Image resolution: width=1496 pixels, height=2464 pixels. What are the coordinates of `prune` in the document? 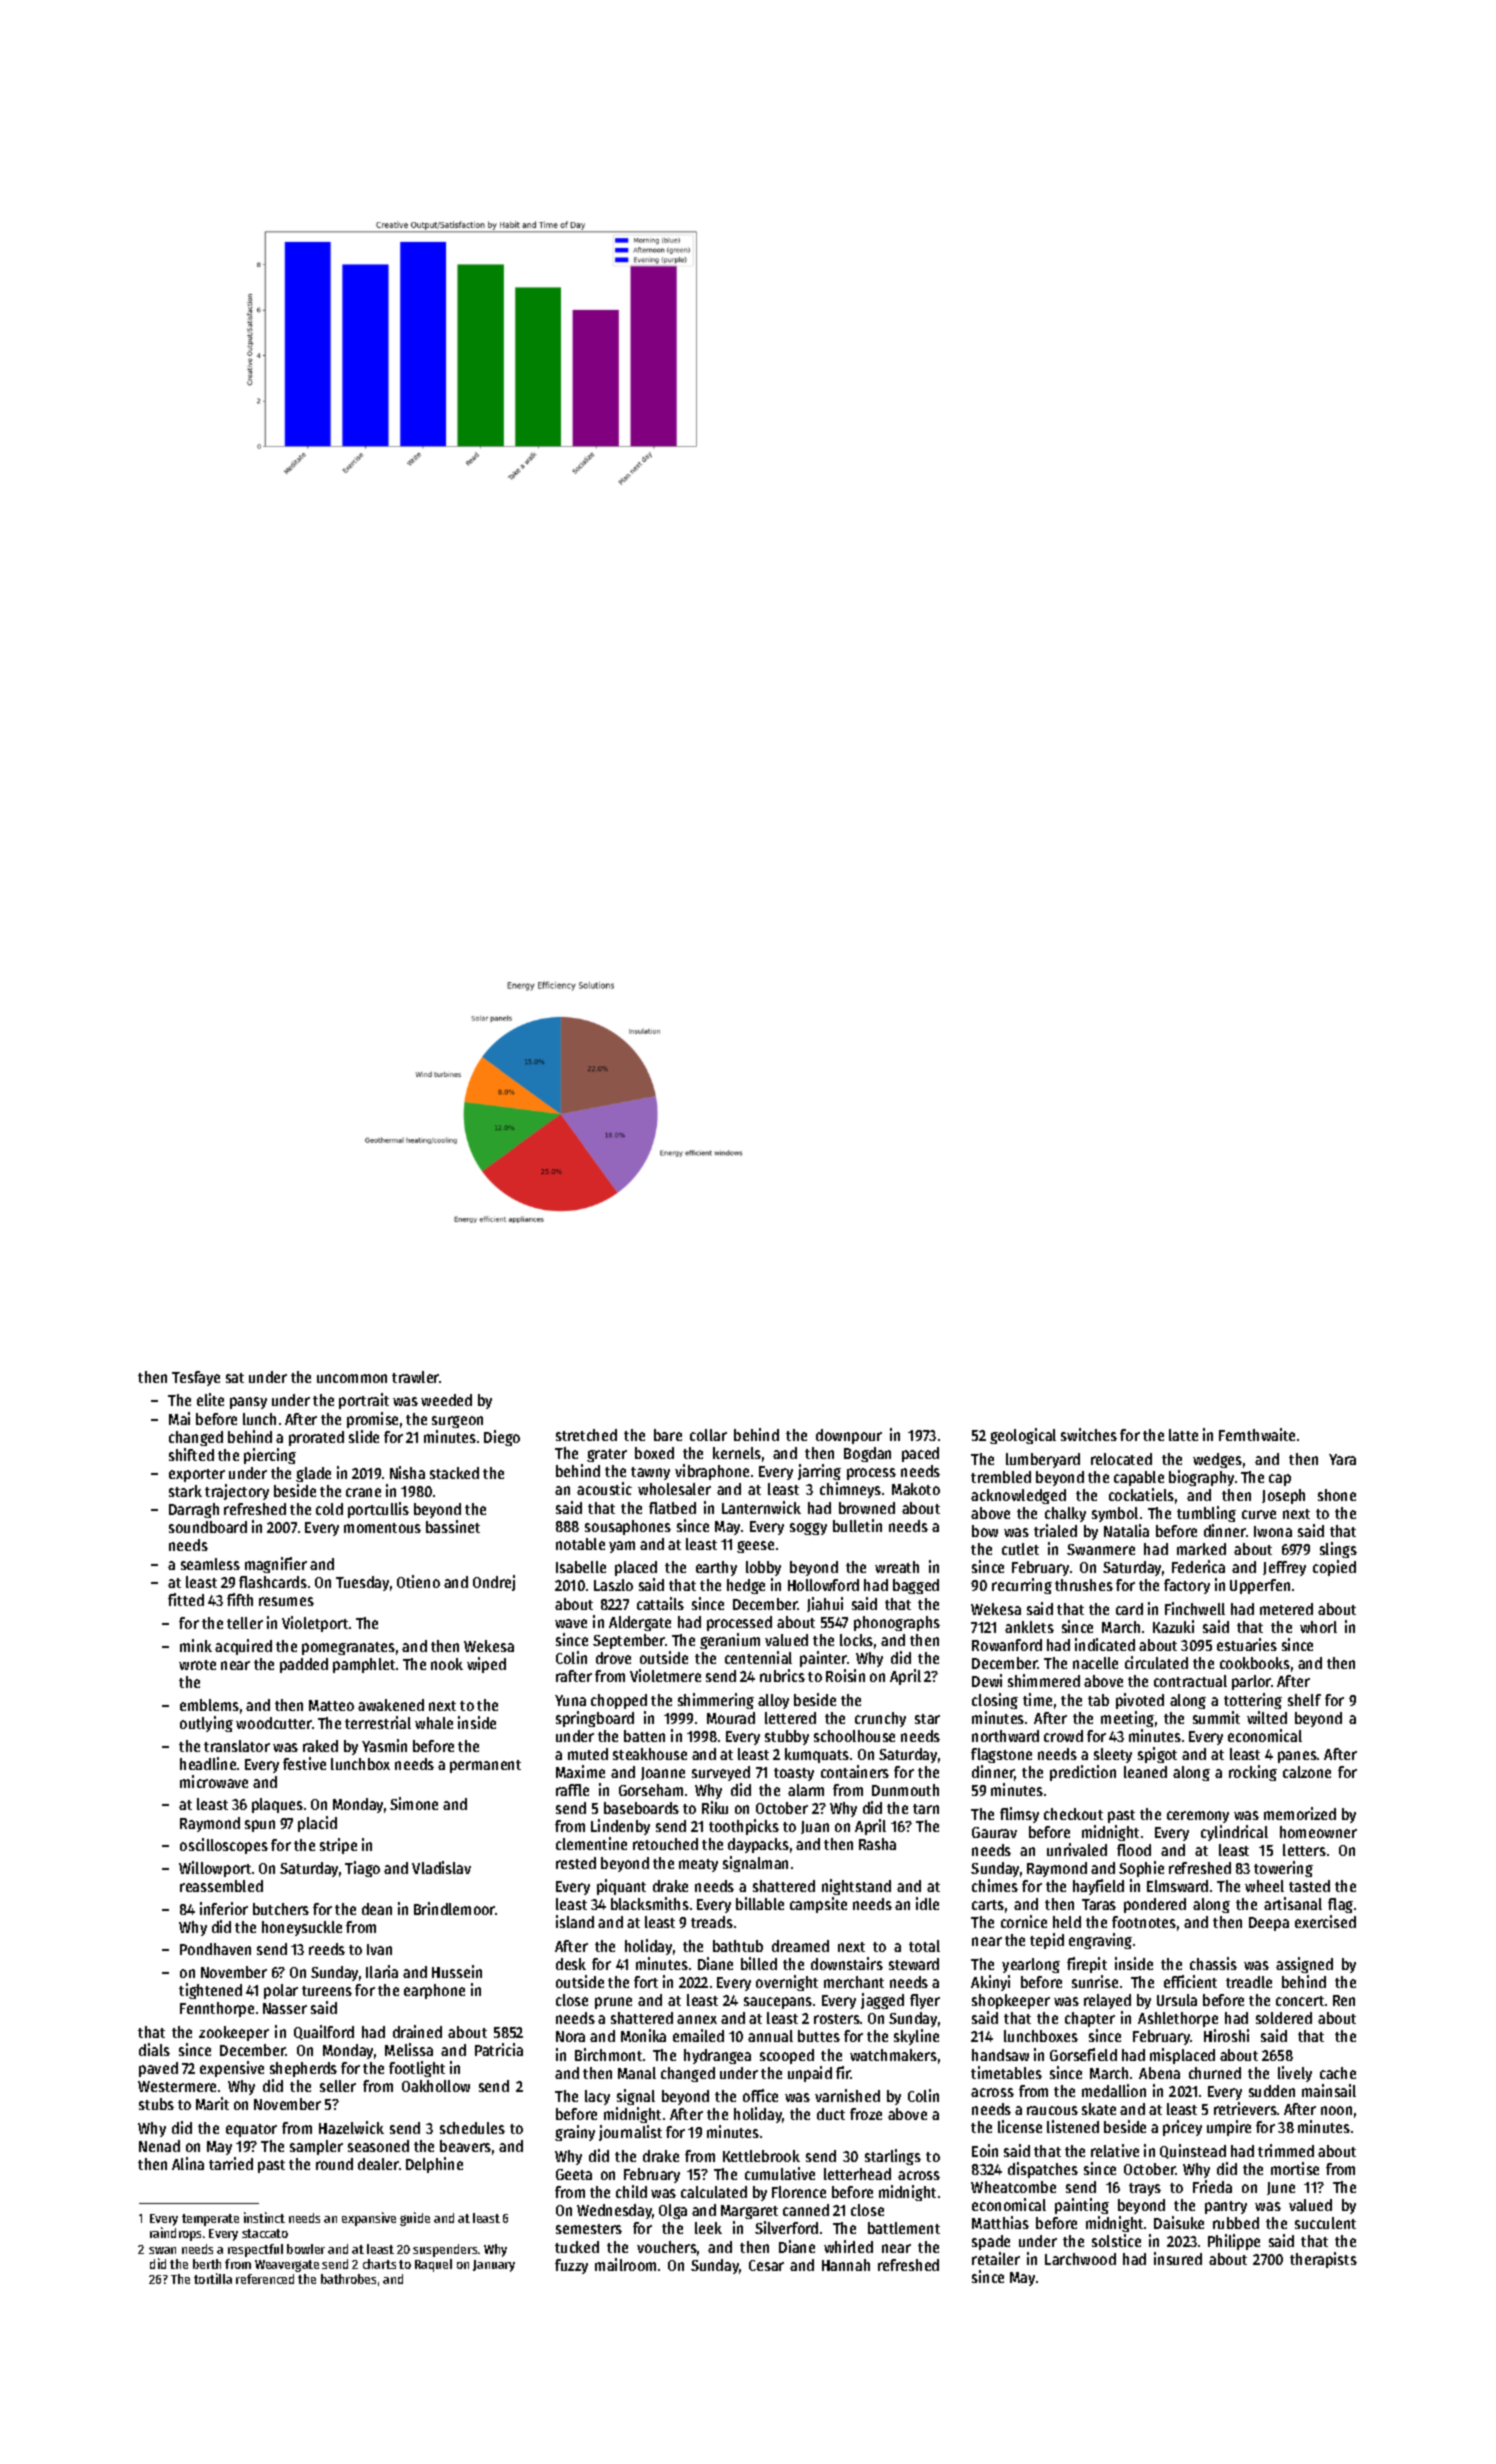 It's located at (613, 2003).
